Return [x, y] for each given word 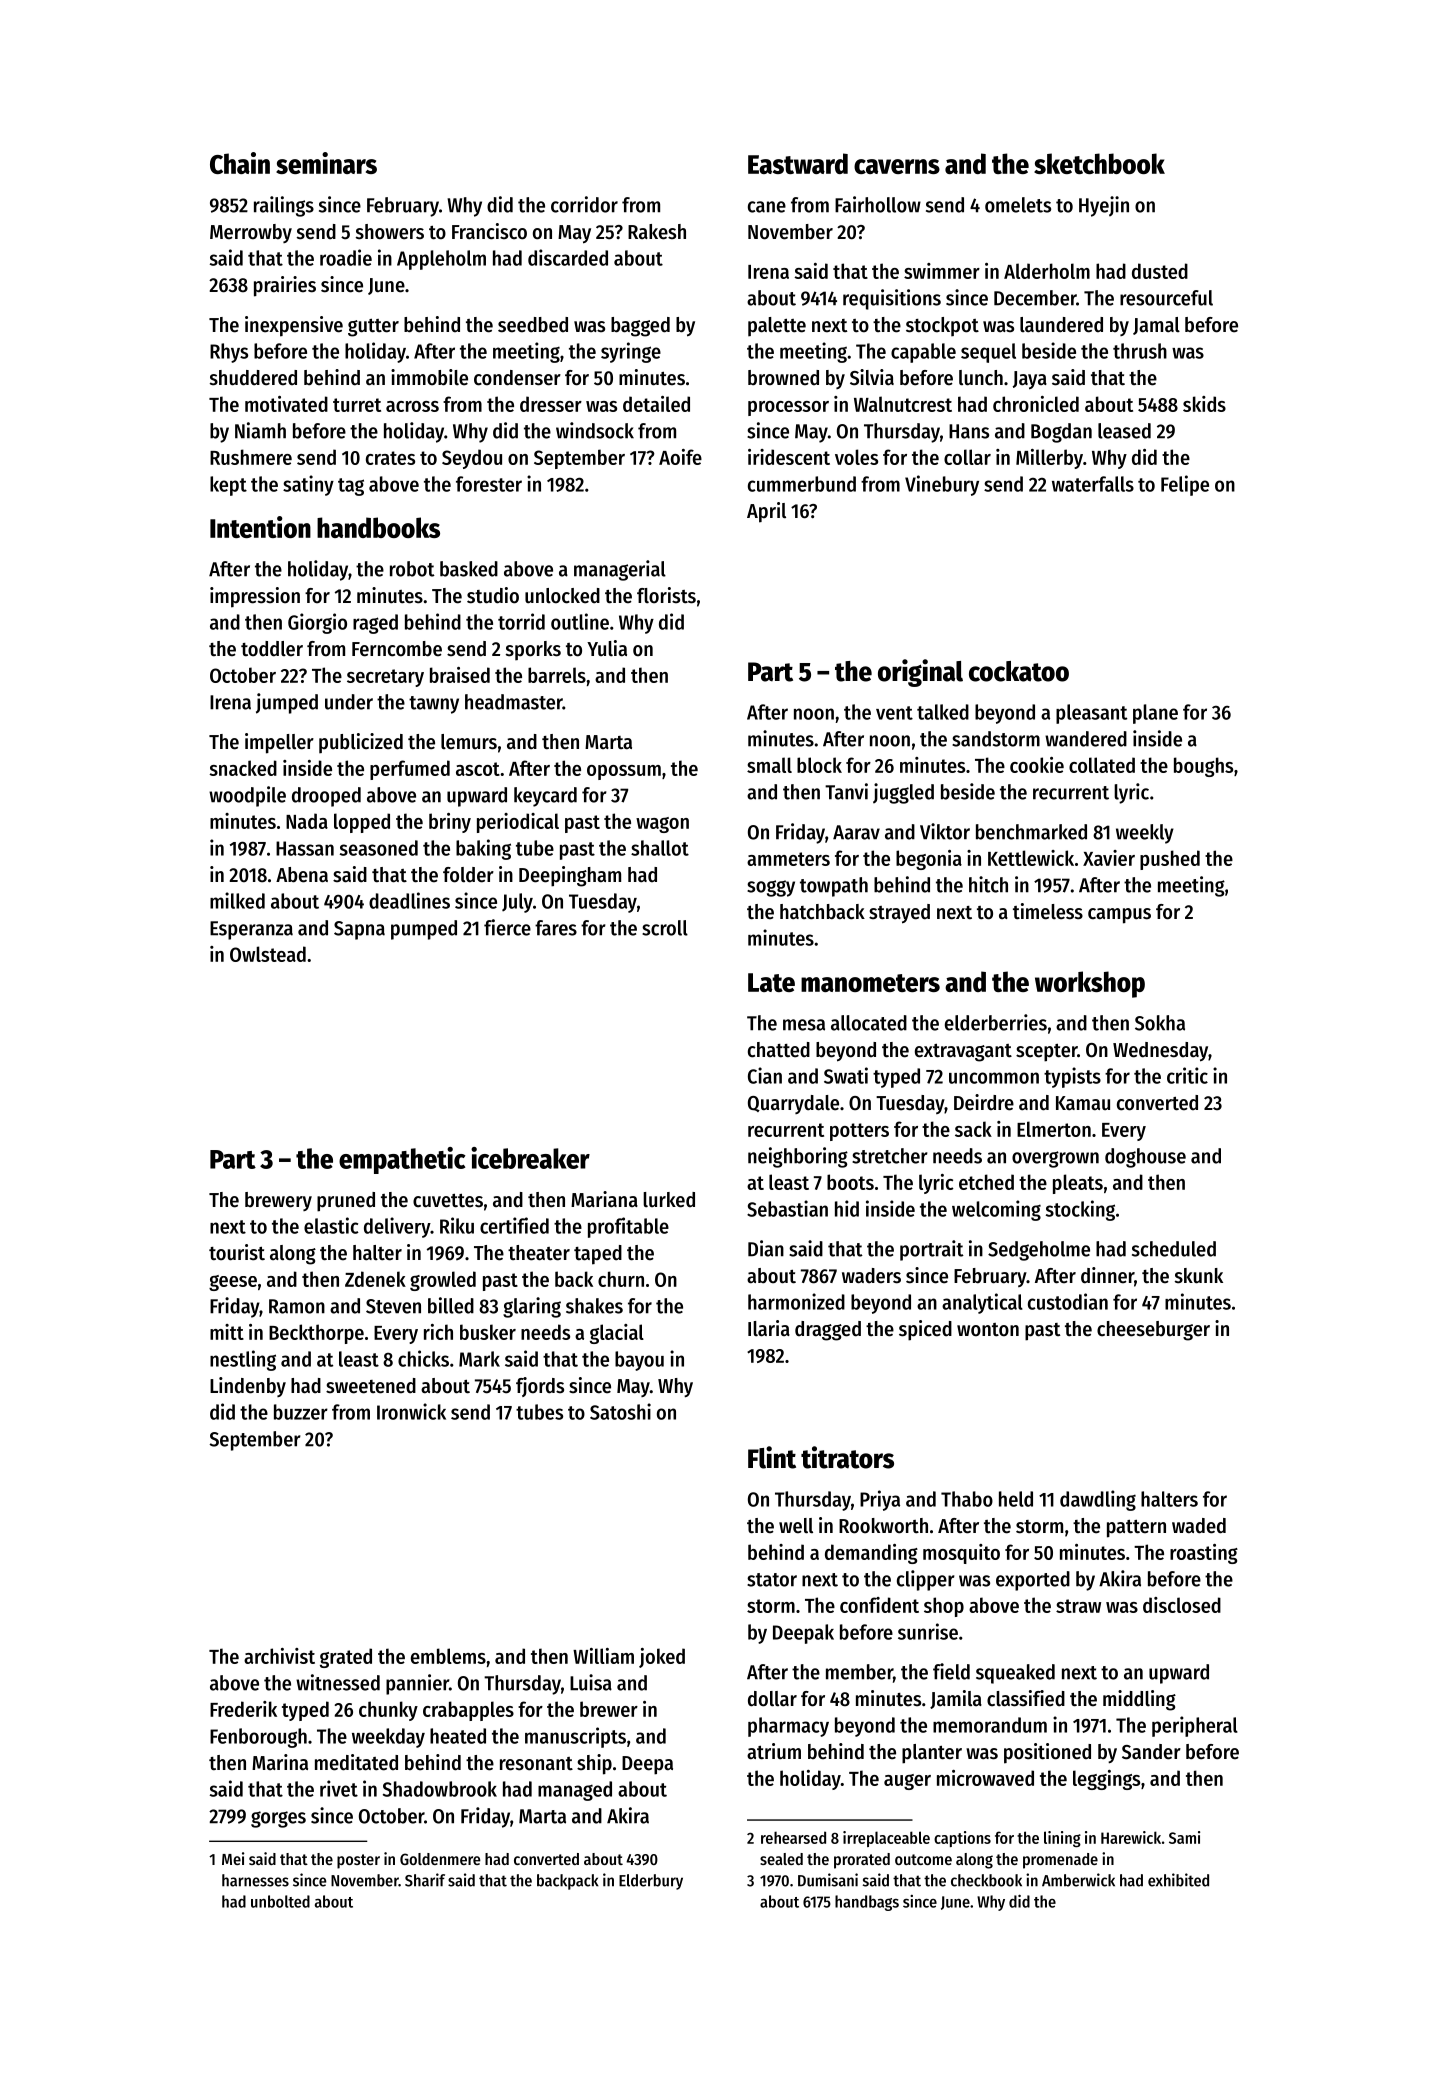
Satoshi [620, 1411]
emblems [448, 1656]
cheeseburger [1153, 1331]
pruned [346, 1202]
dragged [828, 1331]
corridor [584, 204]
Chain [240, 163]
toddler [272, 649]
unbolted [280, 1901]
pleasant [1091, 714]
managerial [620, 570]
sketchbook [1099, 163]
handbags [867, 1903]
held [1016, 1499]
